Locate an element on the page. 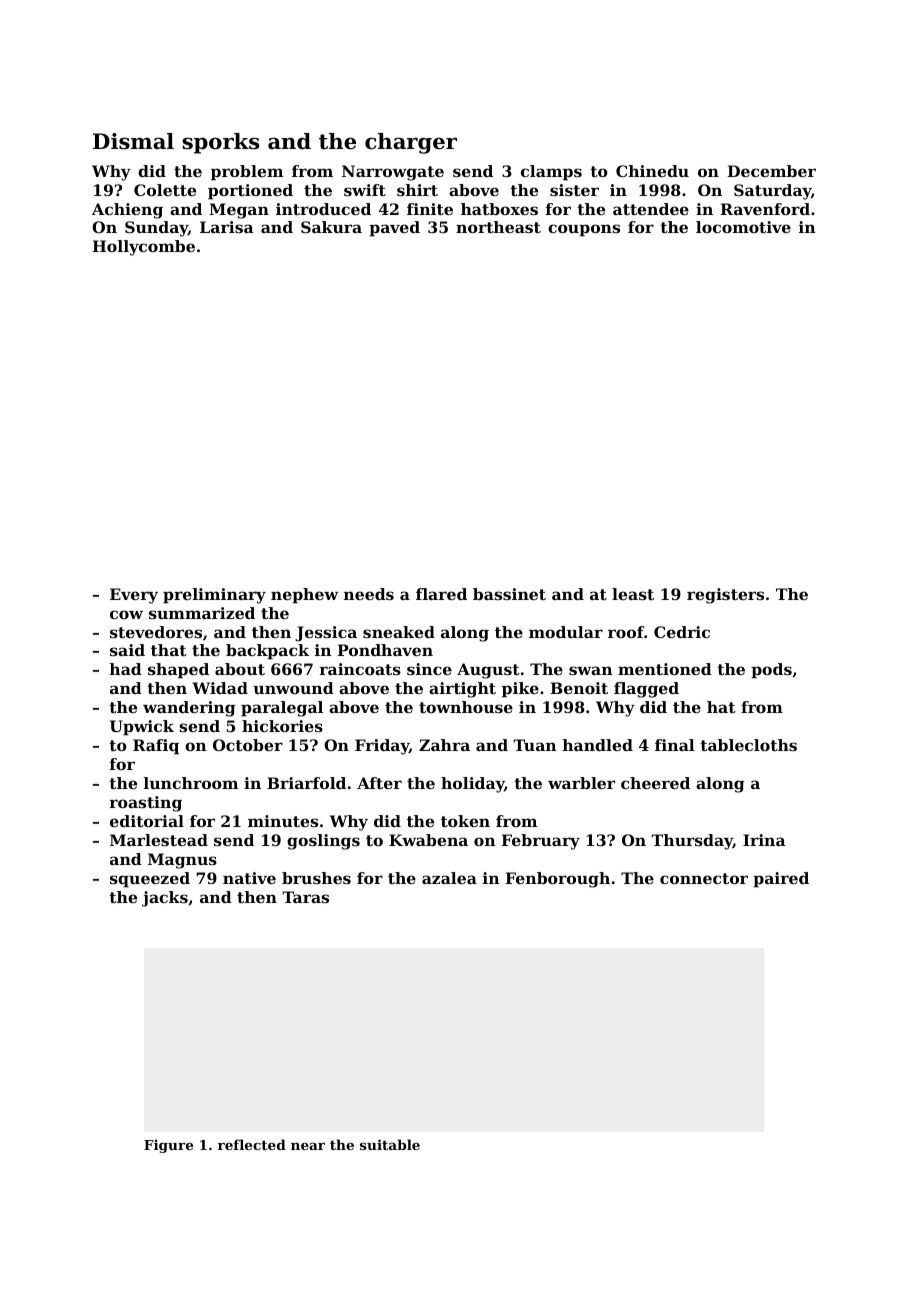  connector is located at coordinates (704, 878).
